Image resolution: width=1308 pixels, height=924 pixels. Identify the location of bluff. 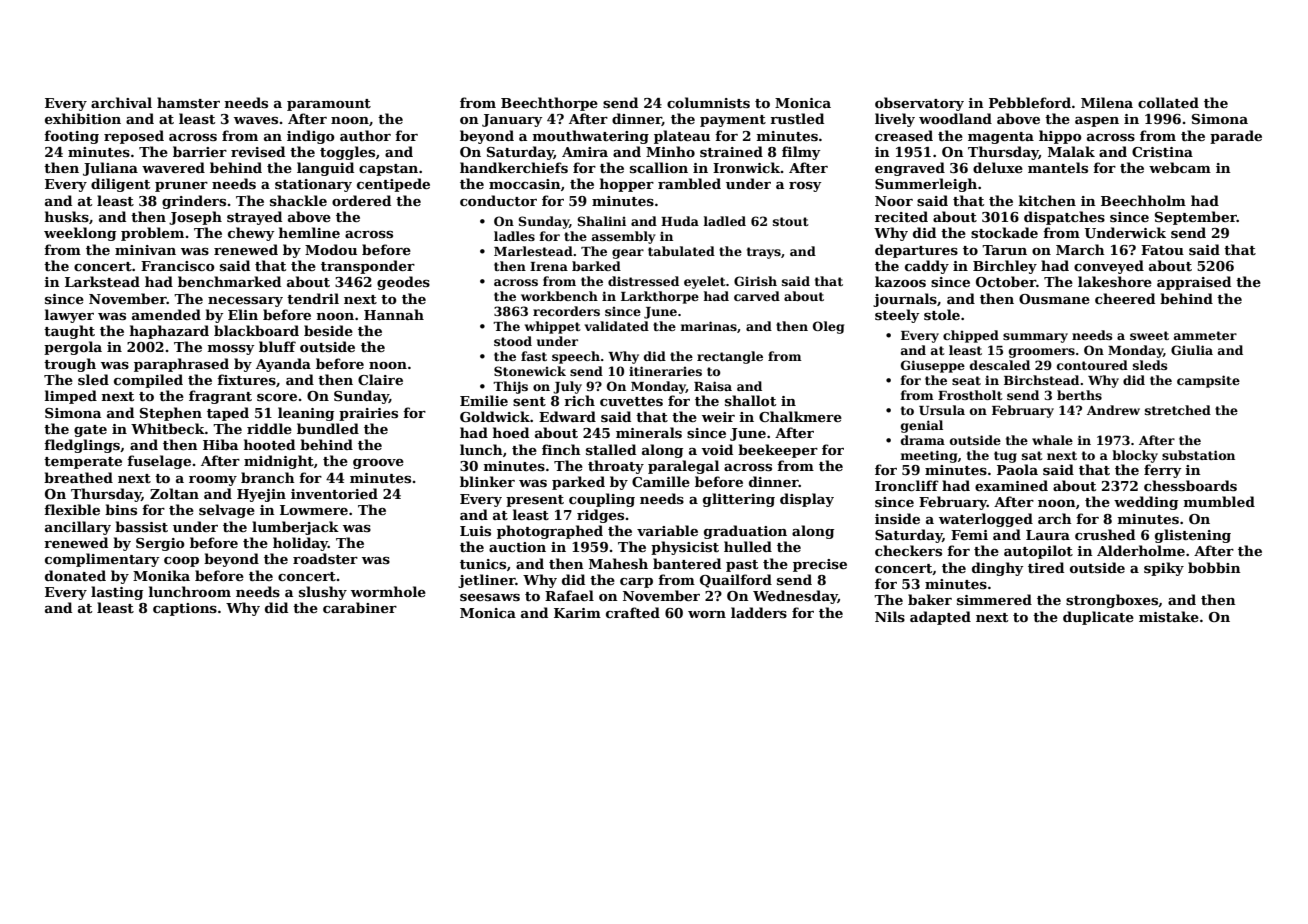
(277, 346).
